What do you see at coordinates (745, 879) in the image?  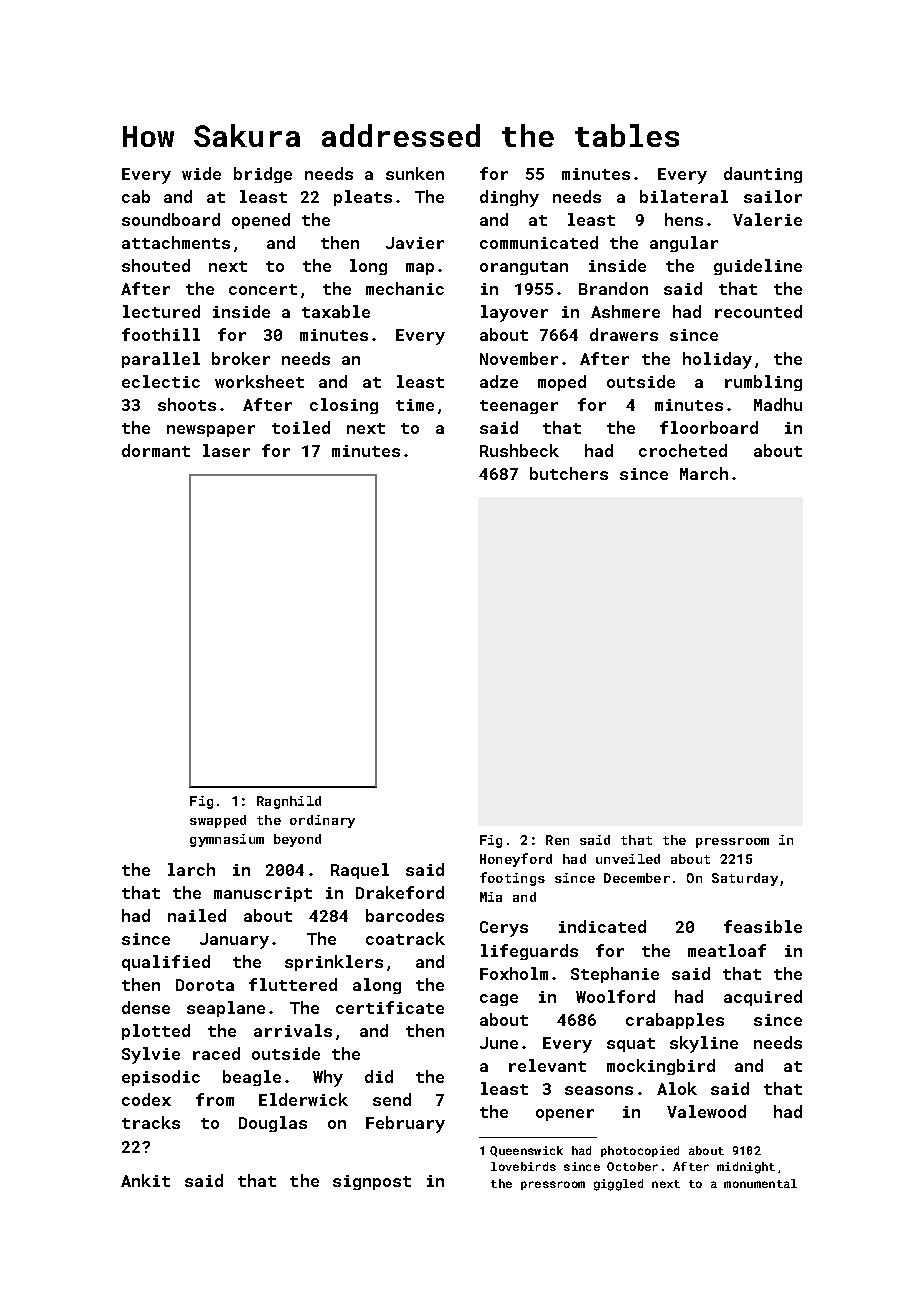 I see `Saturday` at bounding box center [745, 879].
